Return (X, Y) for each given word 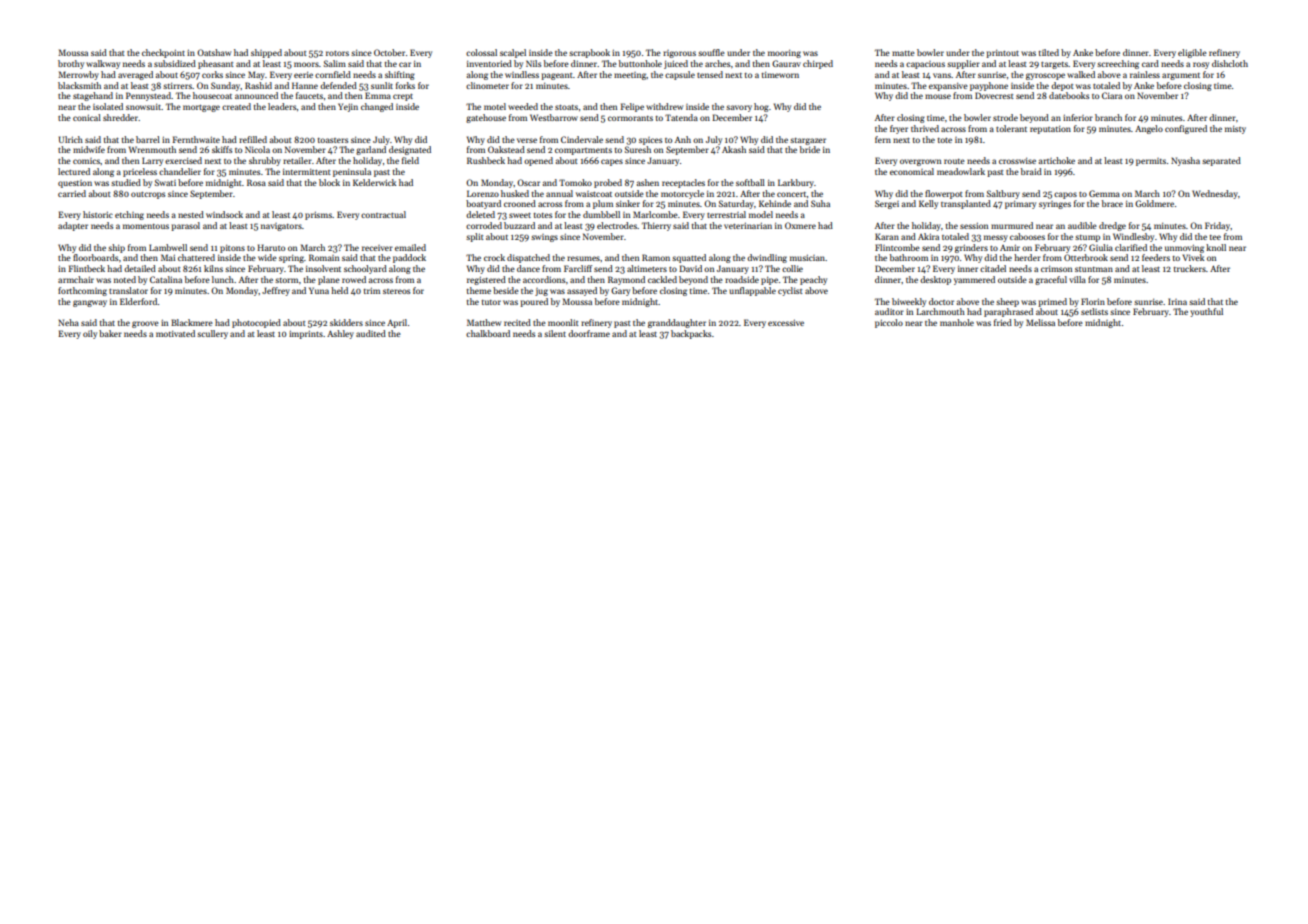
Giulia (1101, 247)
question (75, 184)
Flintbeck (86, 268)
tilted (1049, 52)
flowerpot (944, 194)
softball (750, 182)
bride (810, 149)
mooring (784, 54)
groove (145, 324)
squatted (689, 258)
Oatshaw (214, 52)
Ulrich (71, 139)
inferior (1078, 117)
